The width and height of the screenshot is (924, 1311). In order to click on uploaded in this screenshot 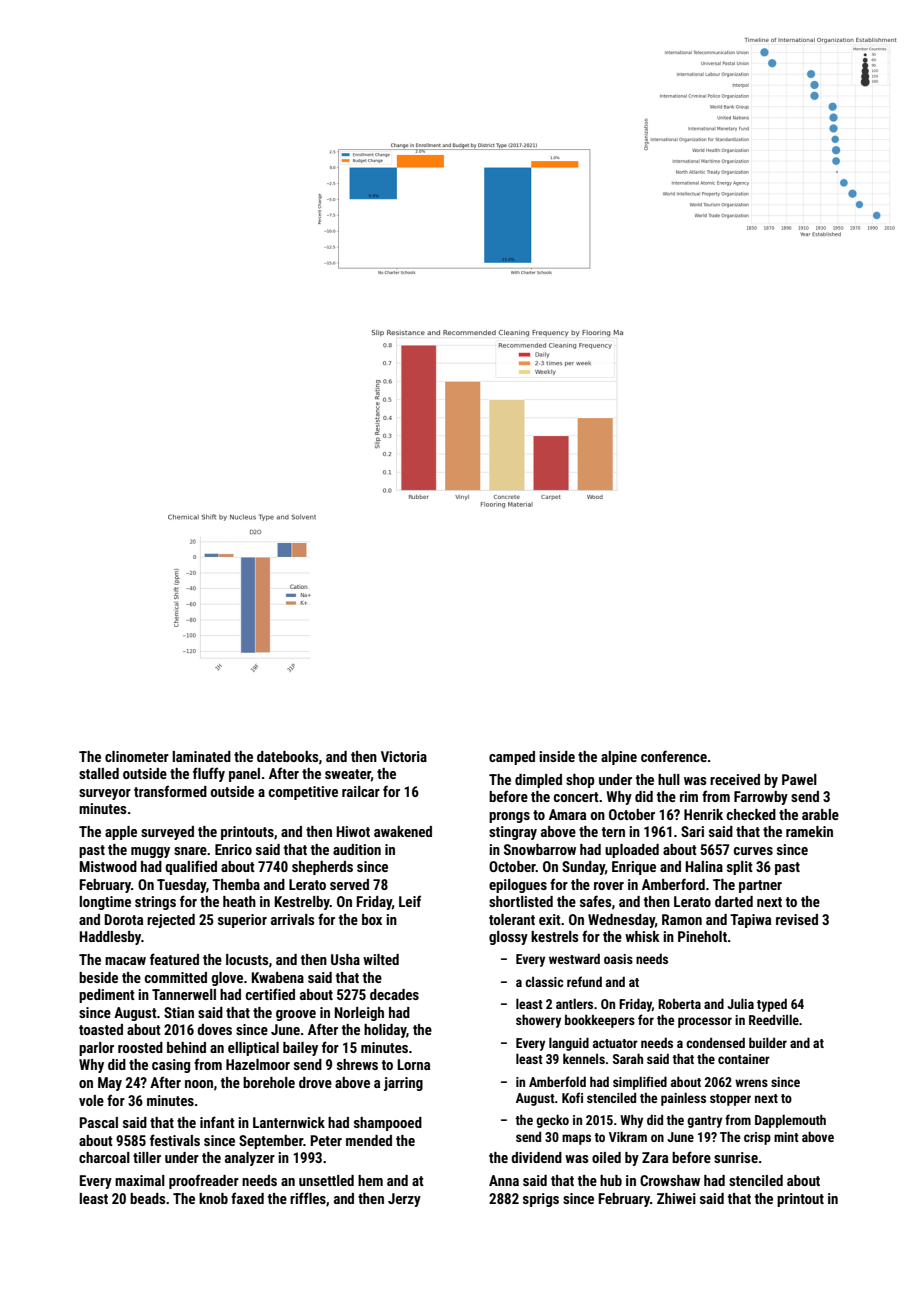, I will do `click(632, 851)`.
